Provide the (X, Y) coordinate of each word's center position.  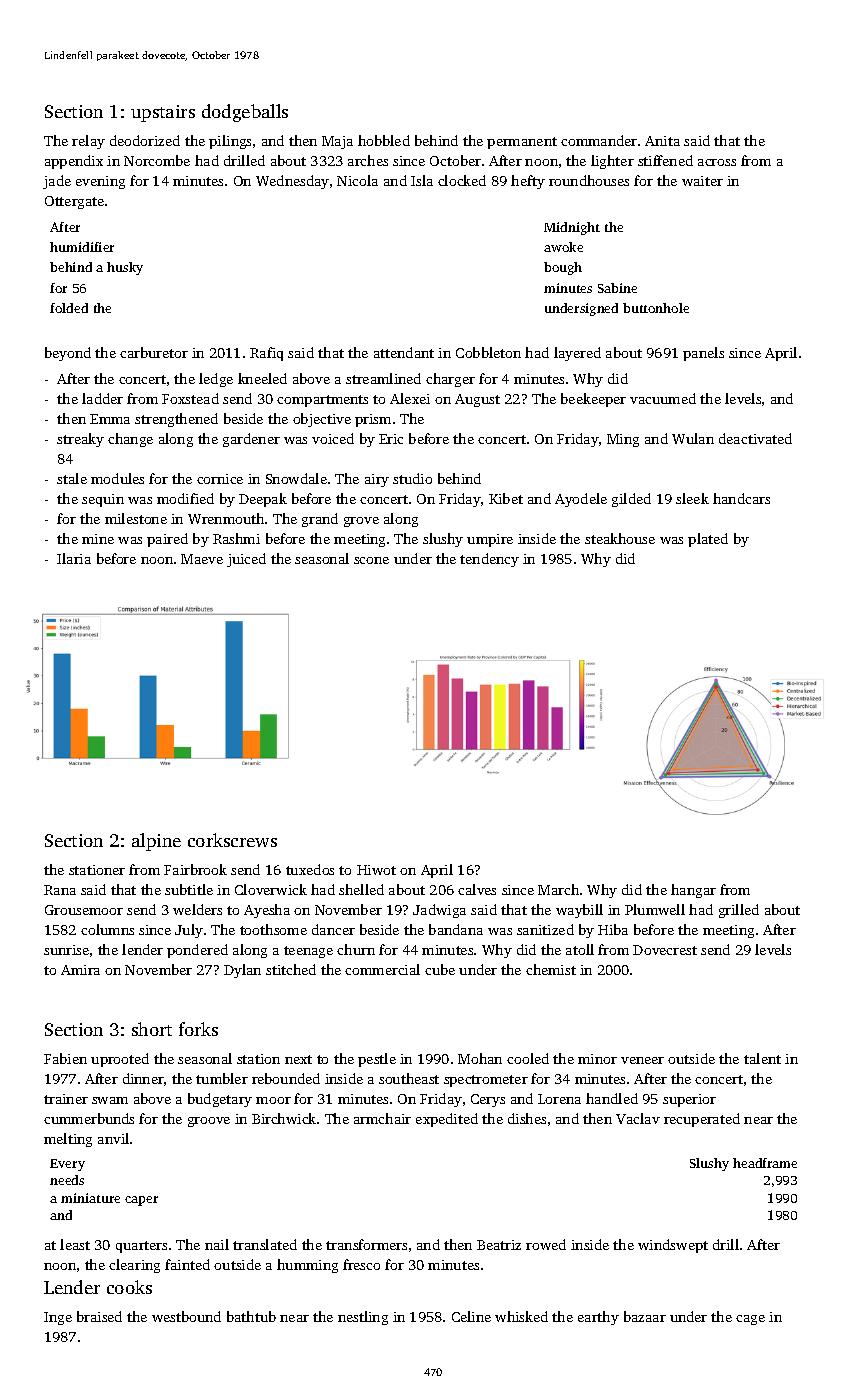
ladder (102, 398)
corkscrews (232, 840)
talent (762, 1058)
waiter (702, 181)
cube (440, 969)
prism (373, 420)
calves (477, 889)
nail (217, 1244)
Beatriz (499, 1245)
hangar (693, 891)
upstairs (163, 113)
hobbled (384, 140)
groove (209, 1122)
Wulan (693, 438)
